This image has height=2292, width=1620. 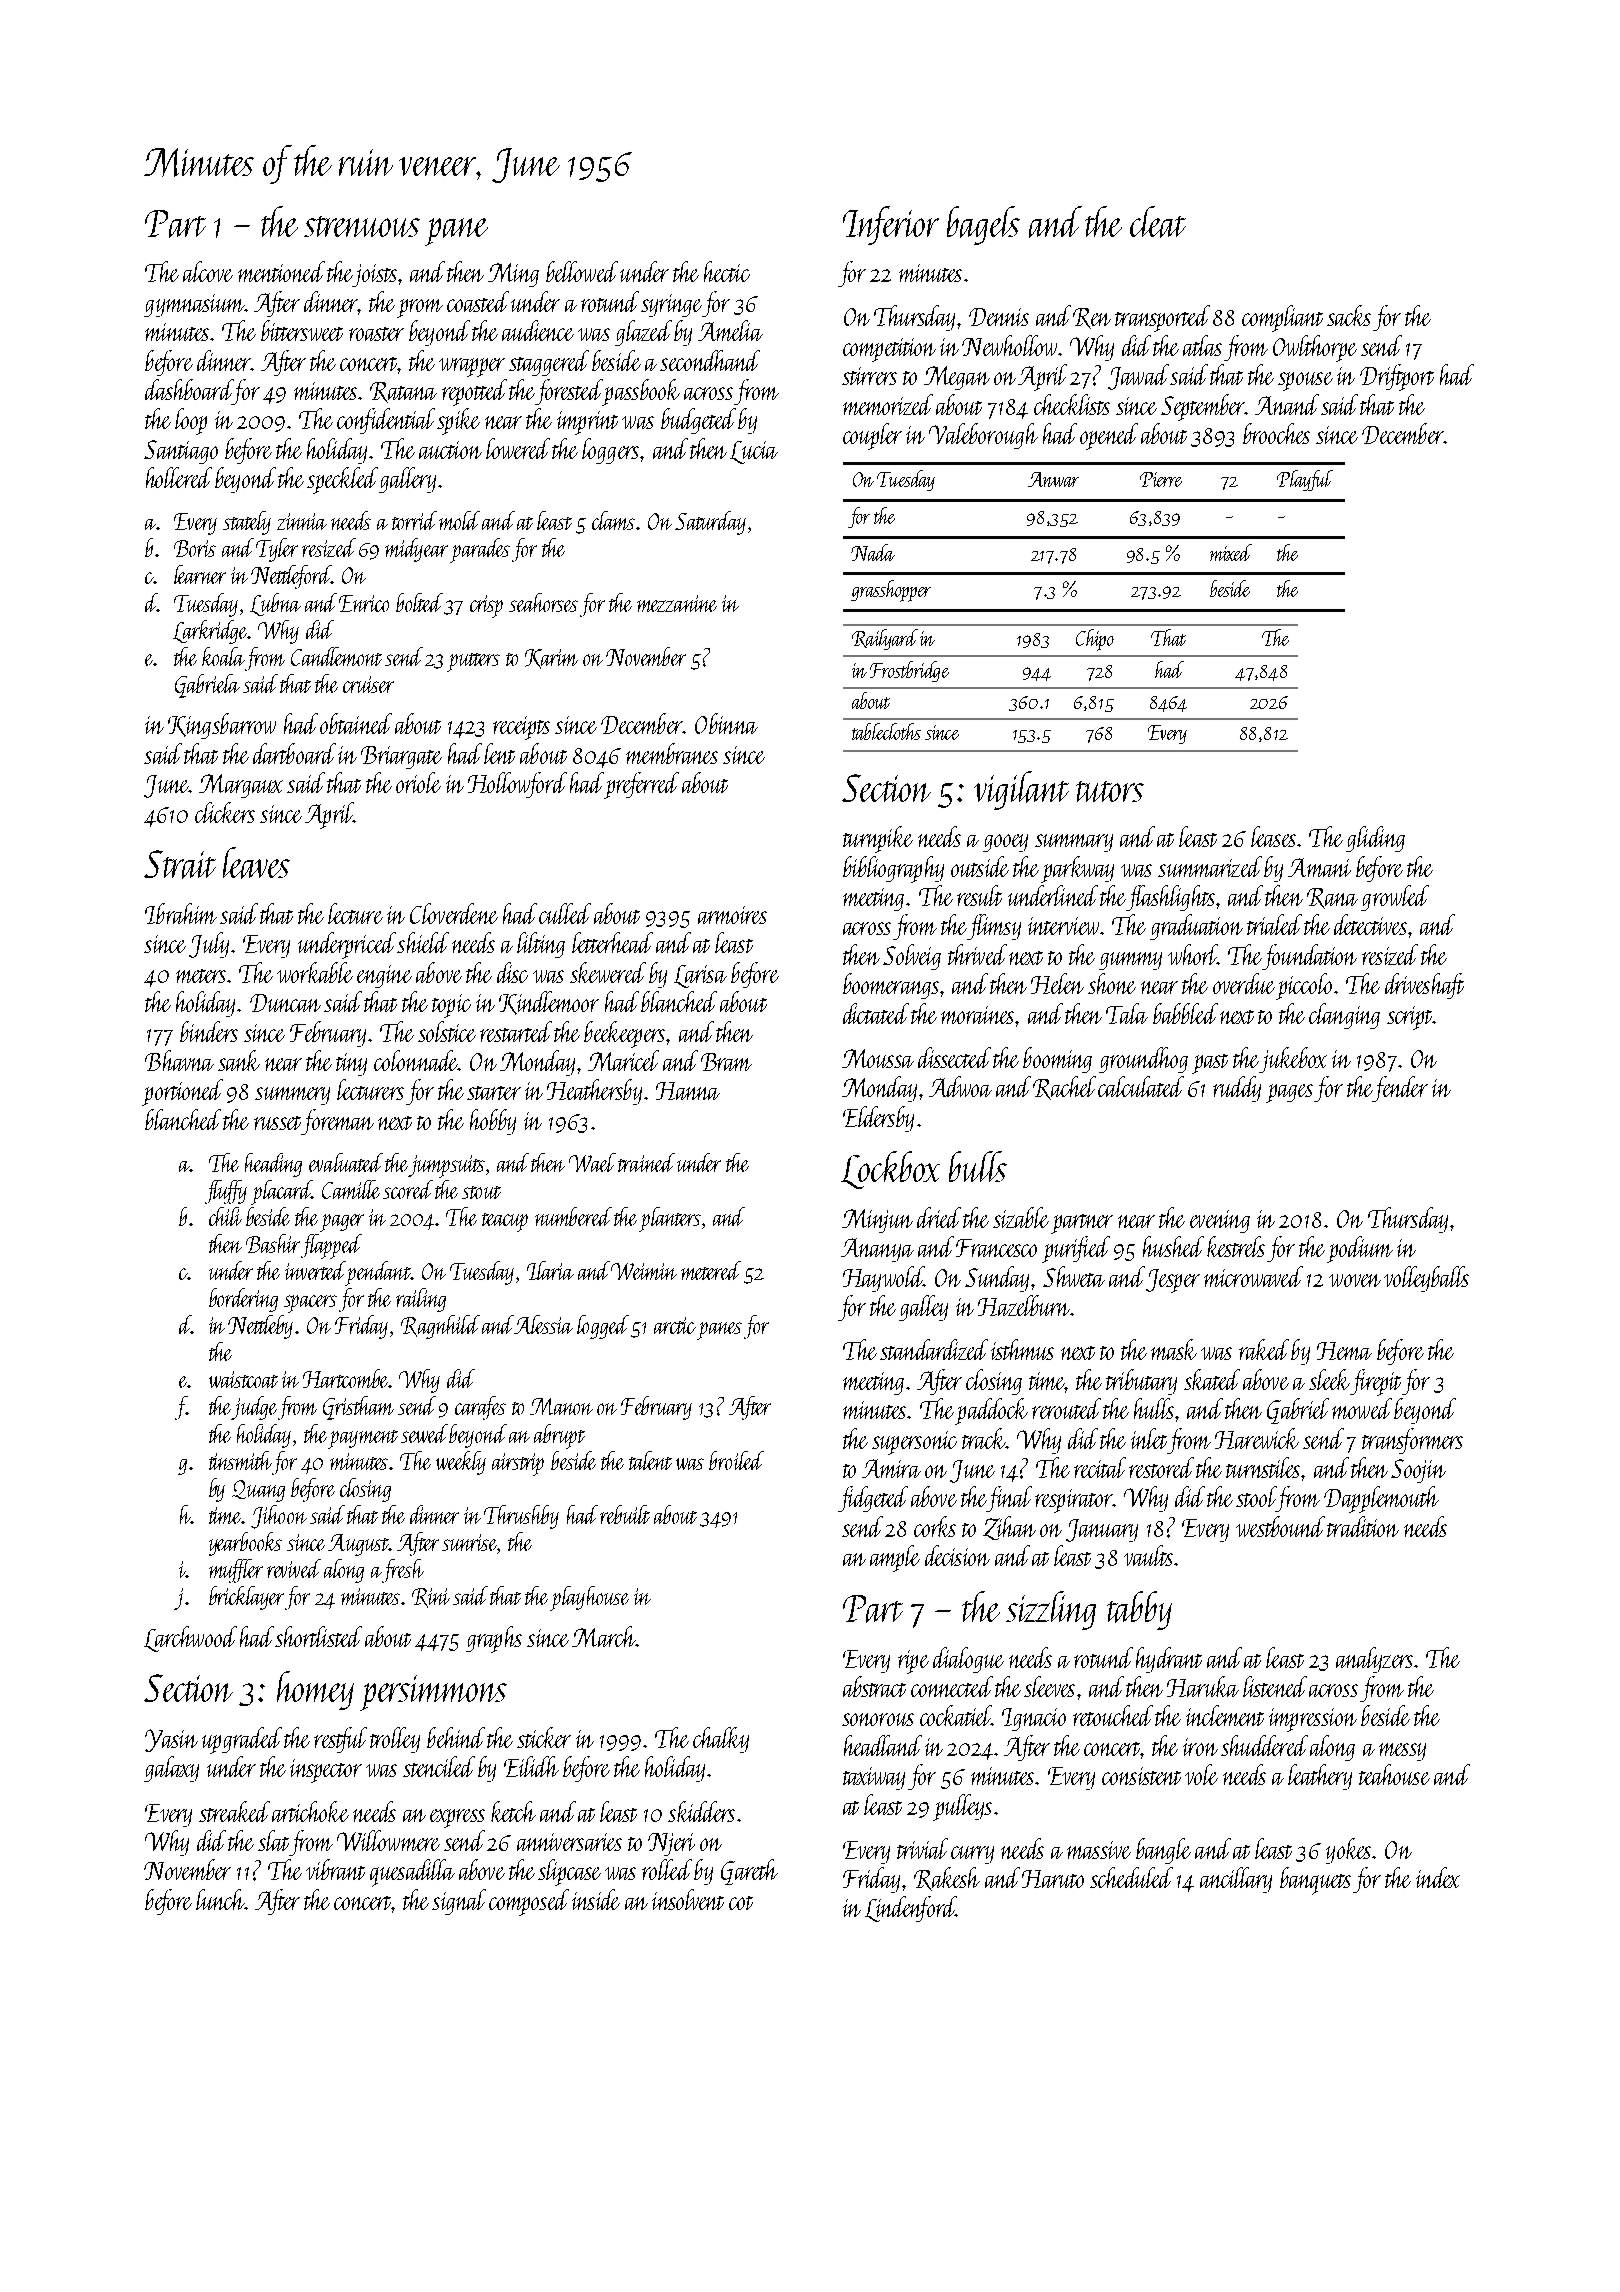 I want to click on moraines, so click(x=977, y=1015).
